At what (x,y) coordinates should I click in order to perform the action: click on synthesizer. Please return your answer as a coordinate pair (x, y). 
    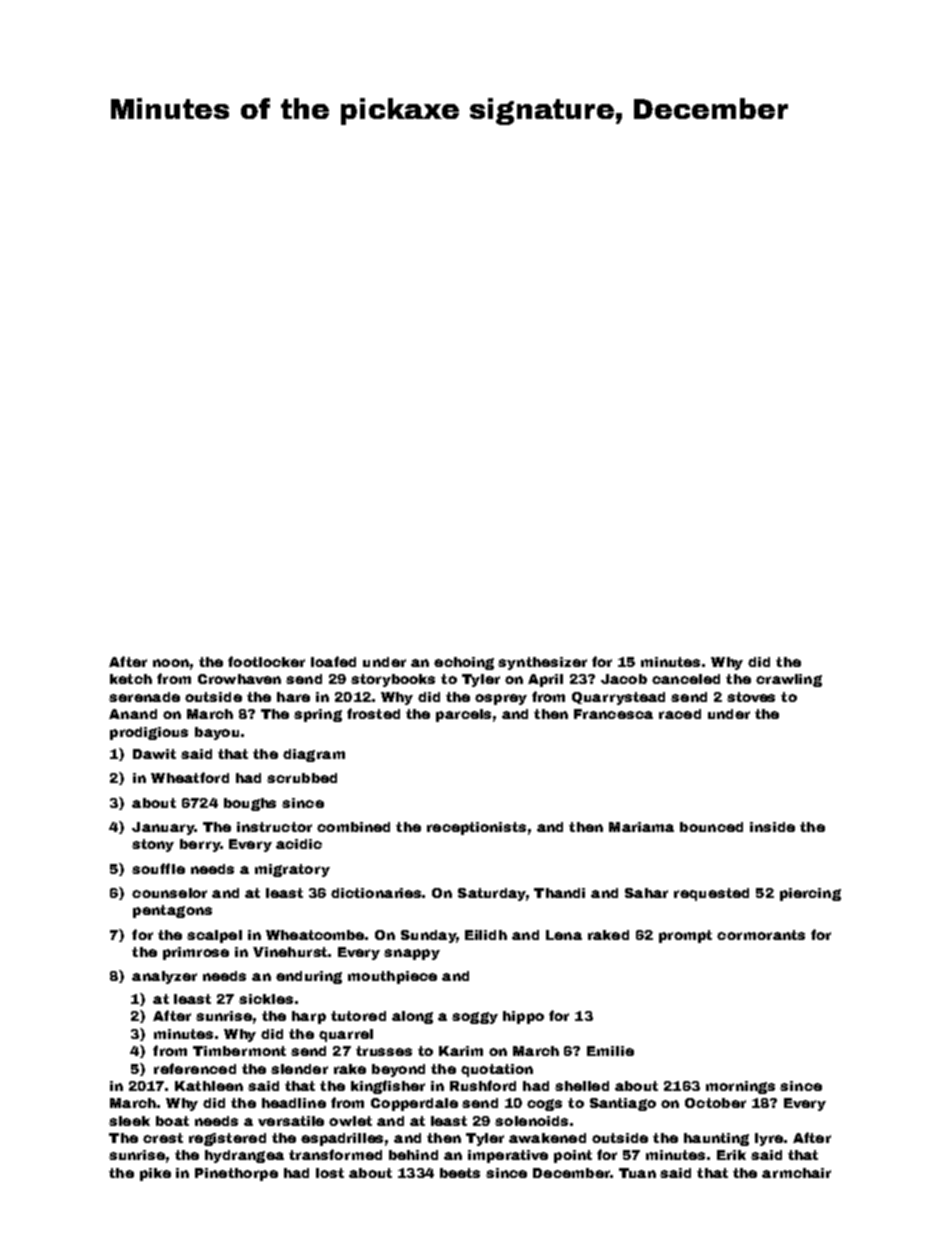
    Looking at the image, I should click on (542, 663).
